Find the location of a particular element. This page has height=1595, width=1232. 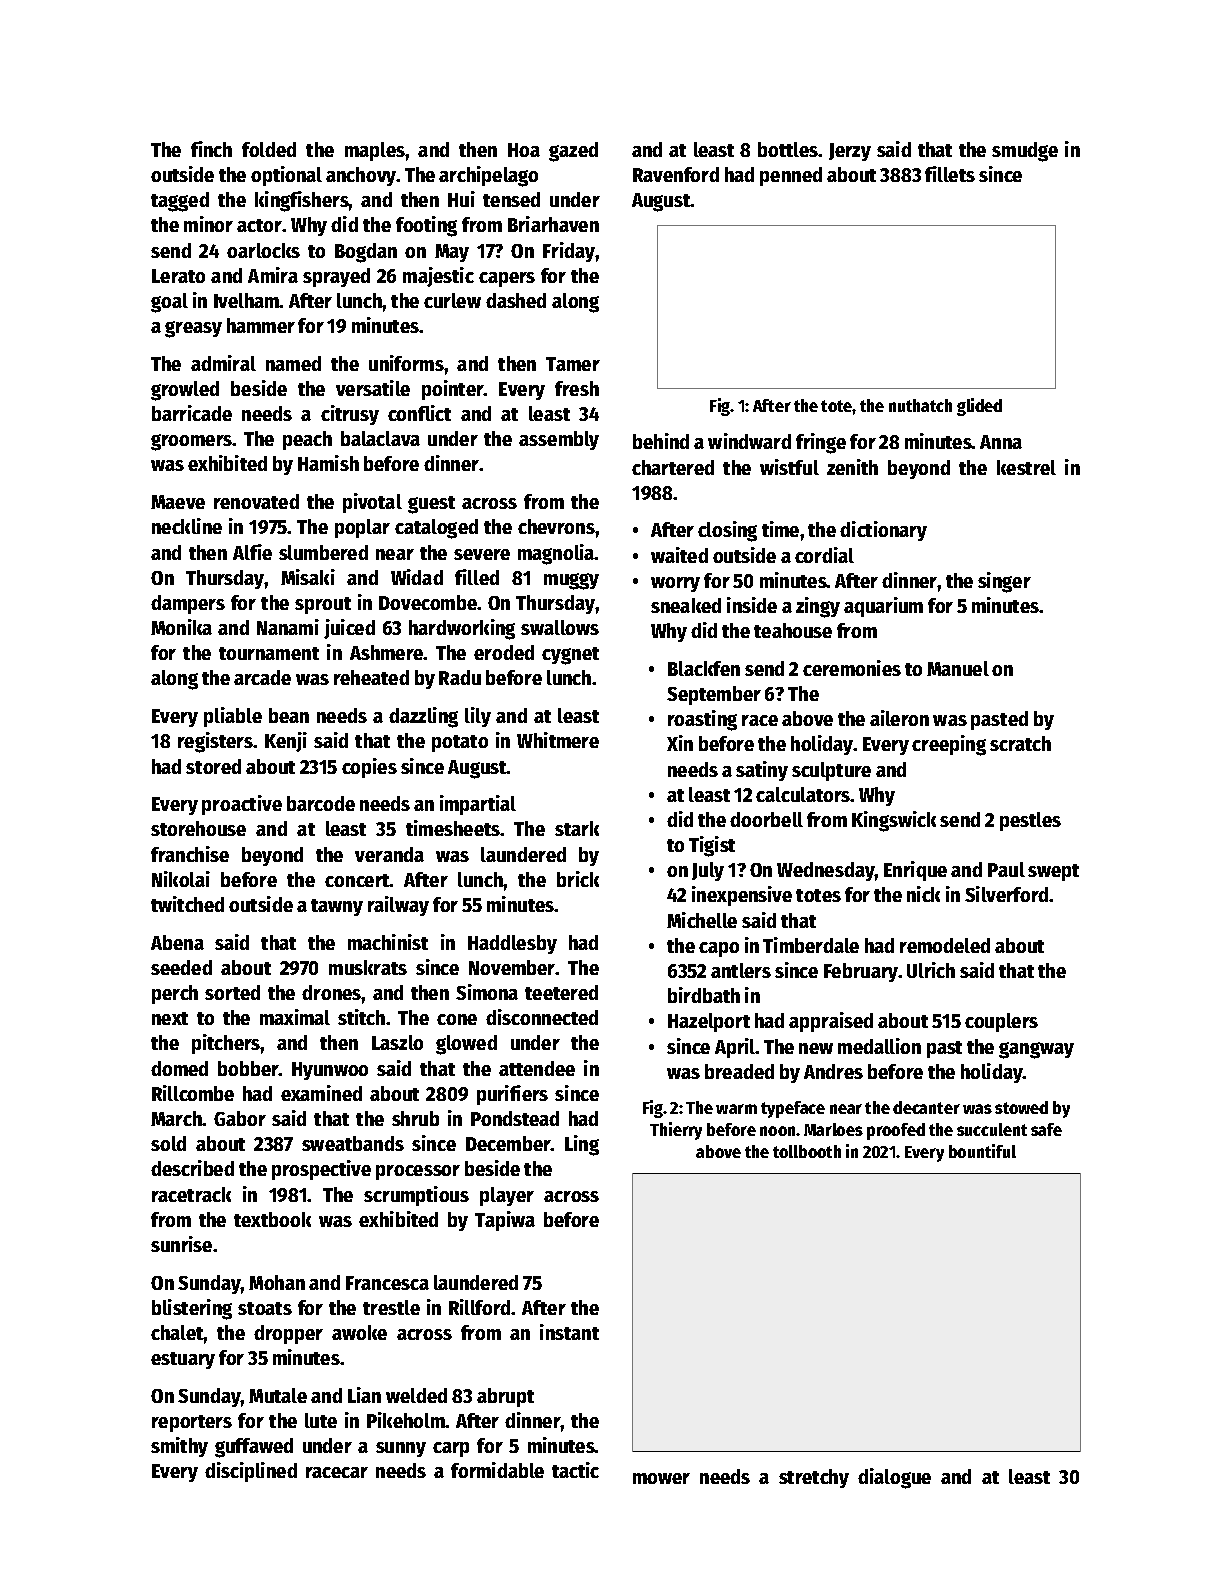

ceremonies is located at coordinates (852, 668).
